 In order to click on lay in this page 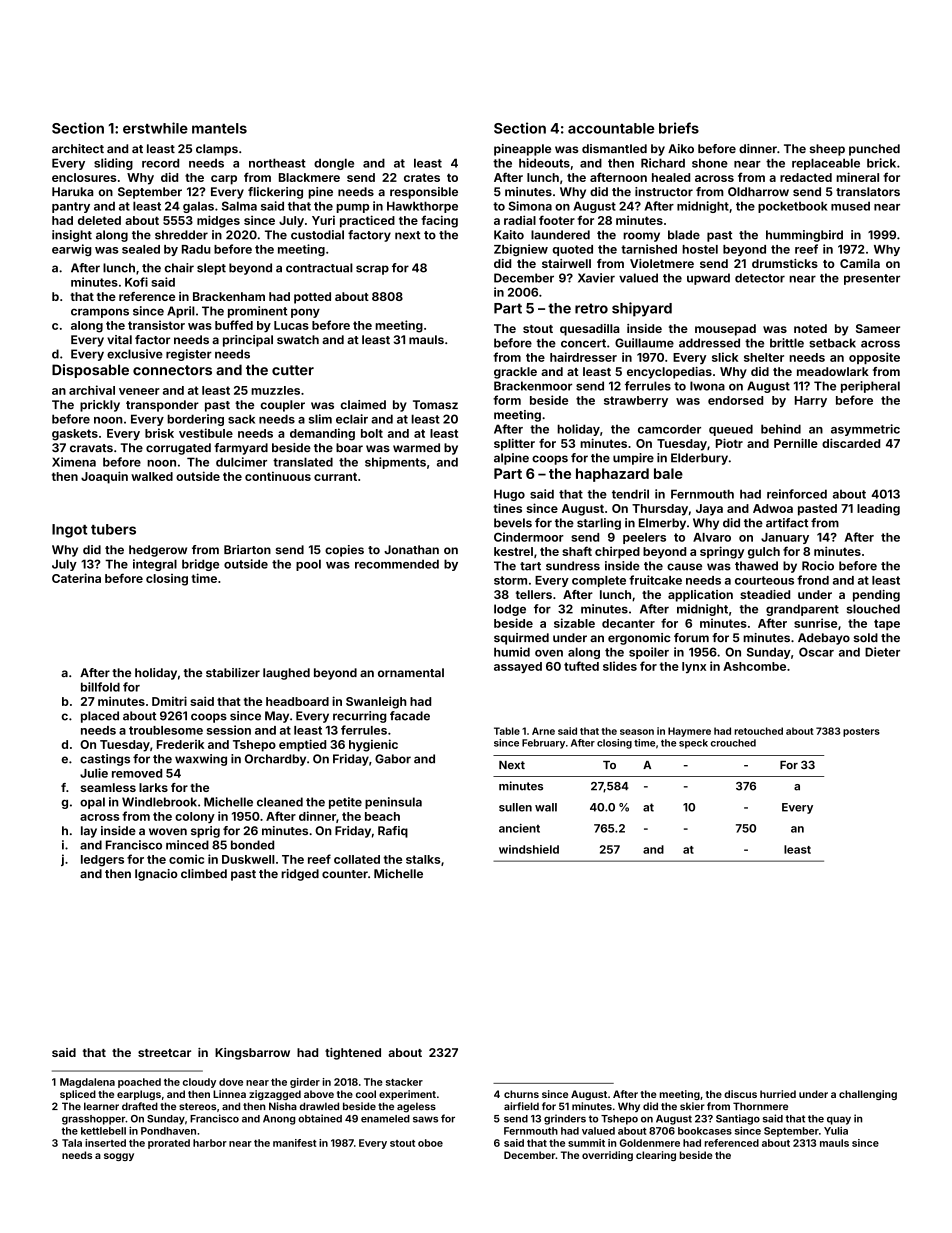, I will do `click(89, 832)`.
